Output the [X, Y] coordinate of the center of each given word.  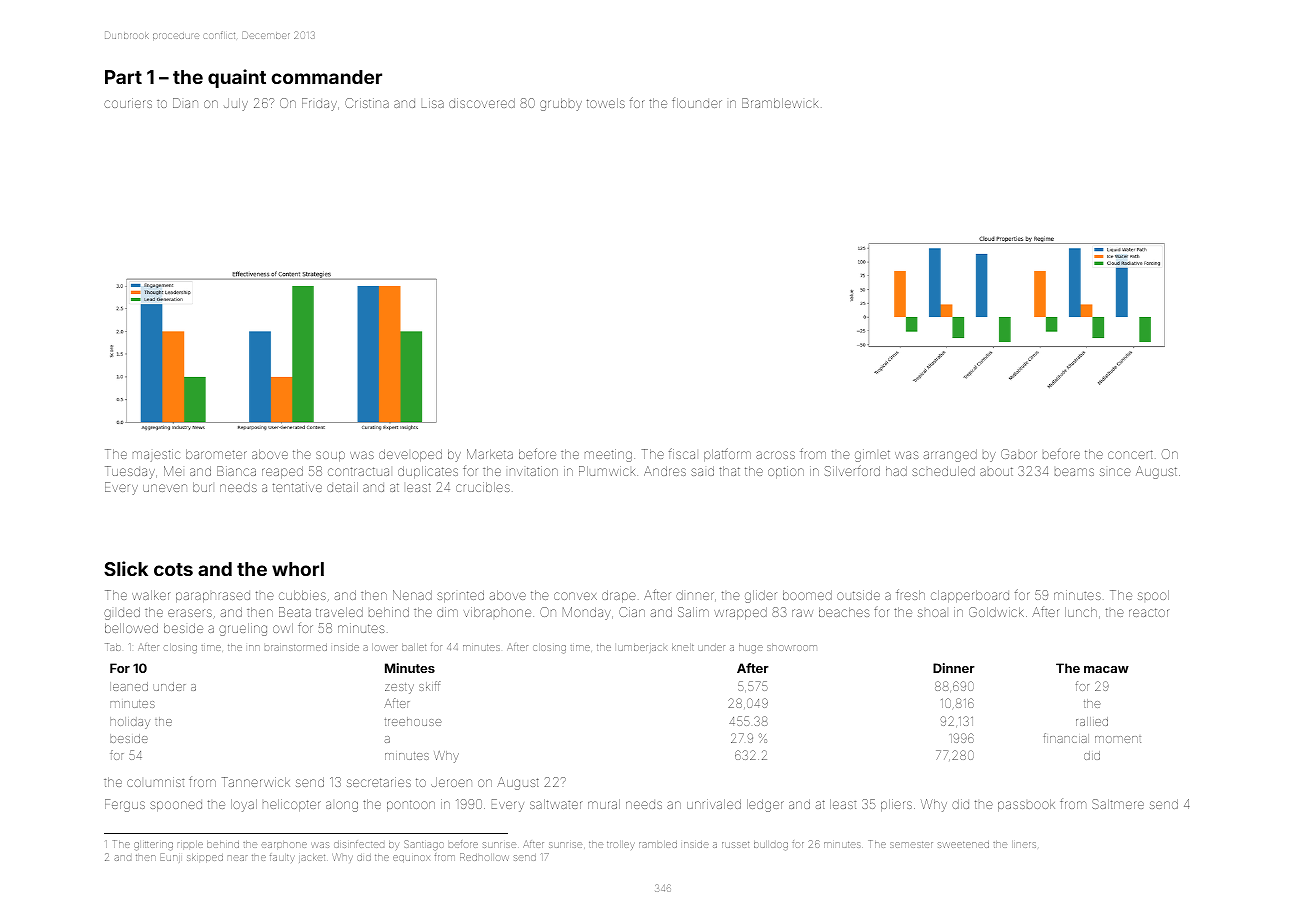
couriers [128, 103]
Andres [665, 471]
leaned [129, 686]
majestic [156, 455]
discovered [482, 103]
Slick [126, 568]
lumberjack [642, 648]
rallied [1092, 721]
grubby [561, 104]
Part [123, 77]
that [729, 471]
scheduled [943, 471]
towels [606, 103]
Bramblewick [780, 103]
